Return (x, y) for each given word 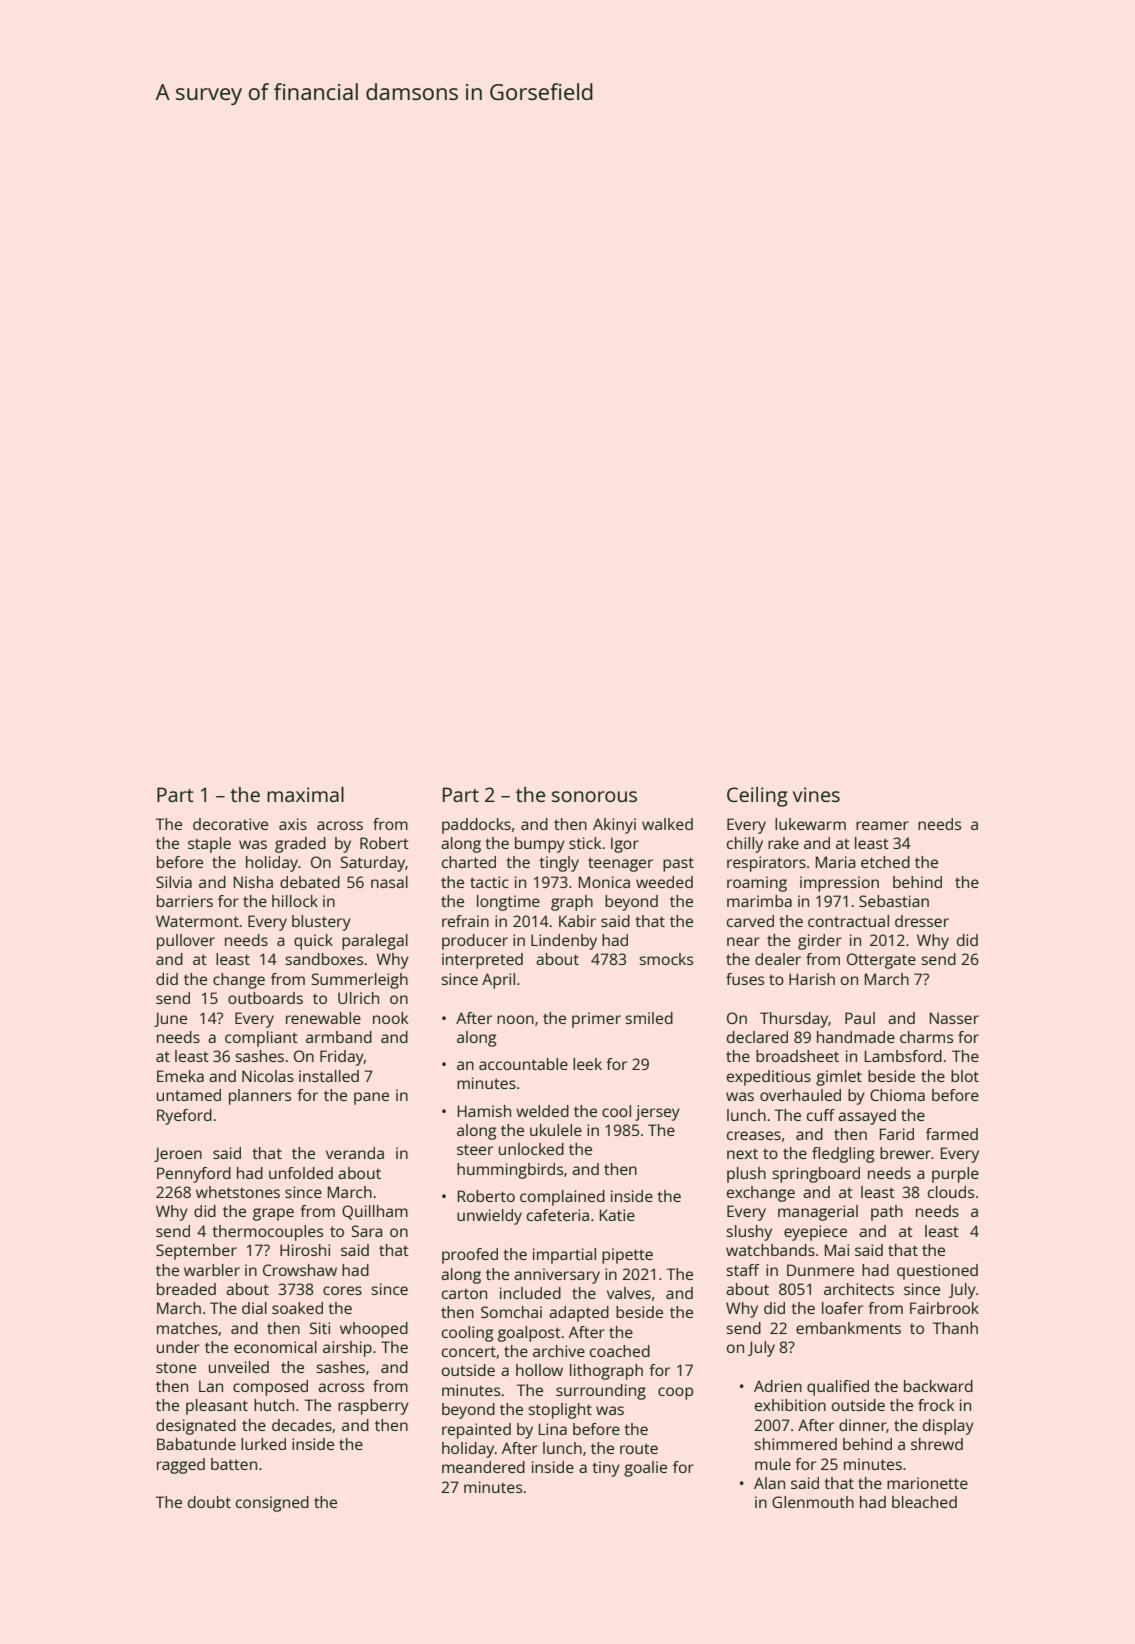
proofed (470, 1256)
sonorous (594, 796)
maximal (305, 794)
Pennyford (194, 1175)
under (178, 1347)
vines (816, 794)
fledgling (843, 1155)
